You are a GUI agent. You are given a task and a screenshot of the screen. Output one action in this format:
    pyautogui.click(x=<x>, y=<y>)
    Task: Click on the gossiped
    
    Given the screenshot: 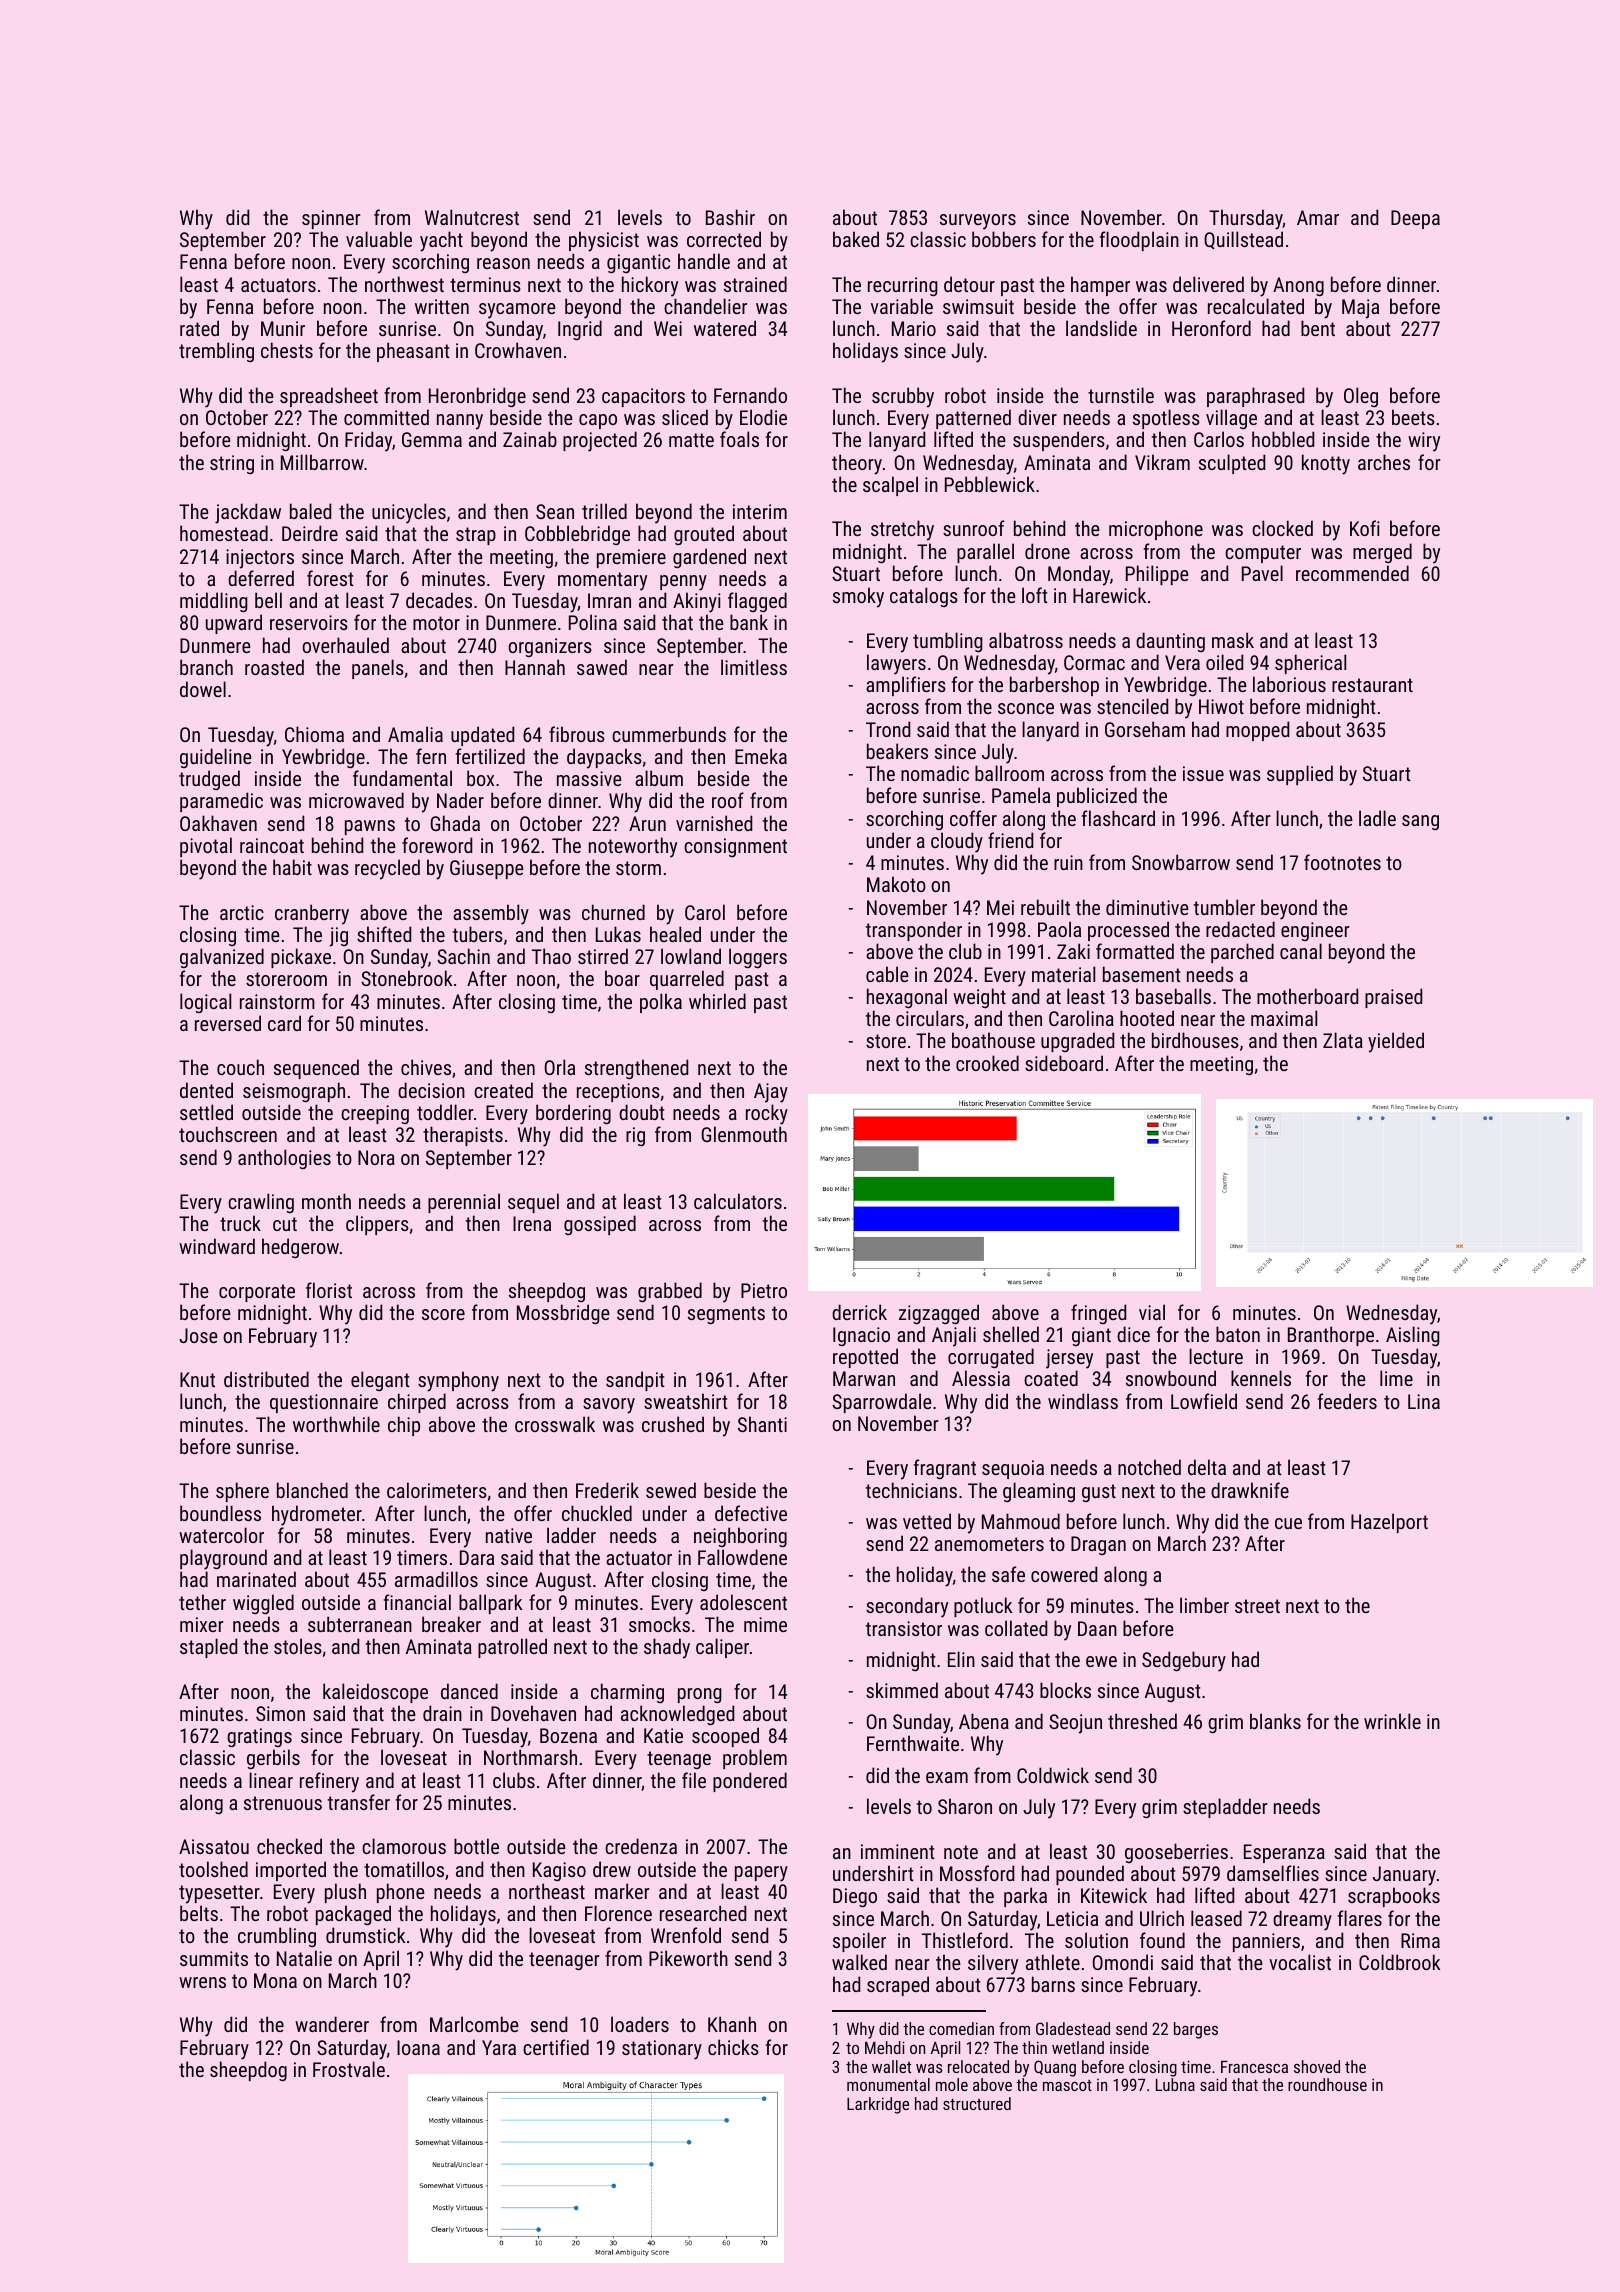 What is the action you would take?
    pyautogui.click(x=600, y=1225)
